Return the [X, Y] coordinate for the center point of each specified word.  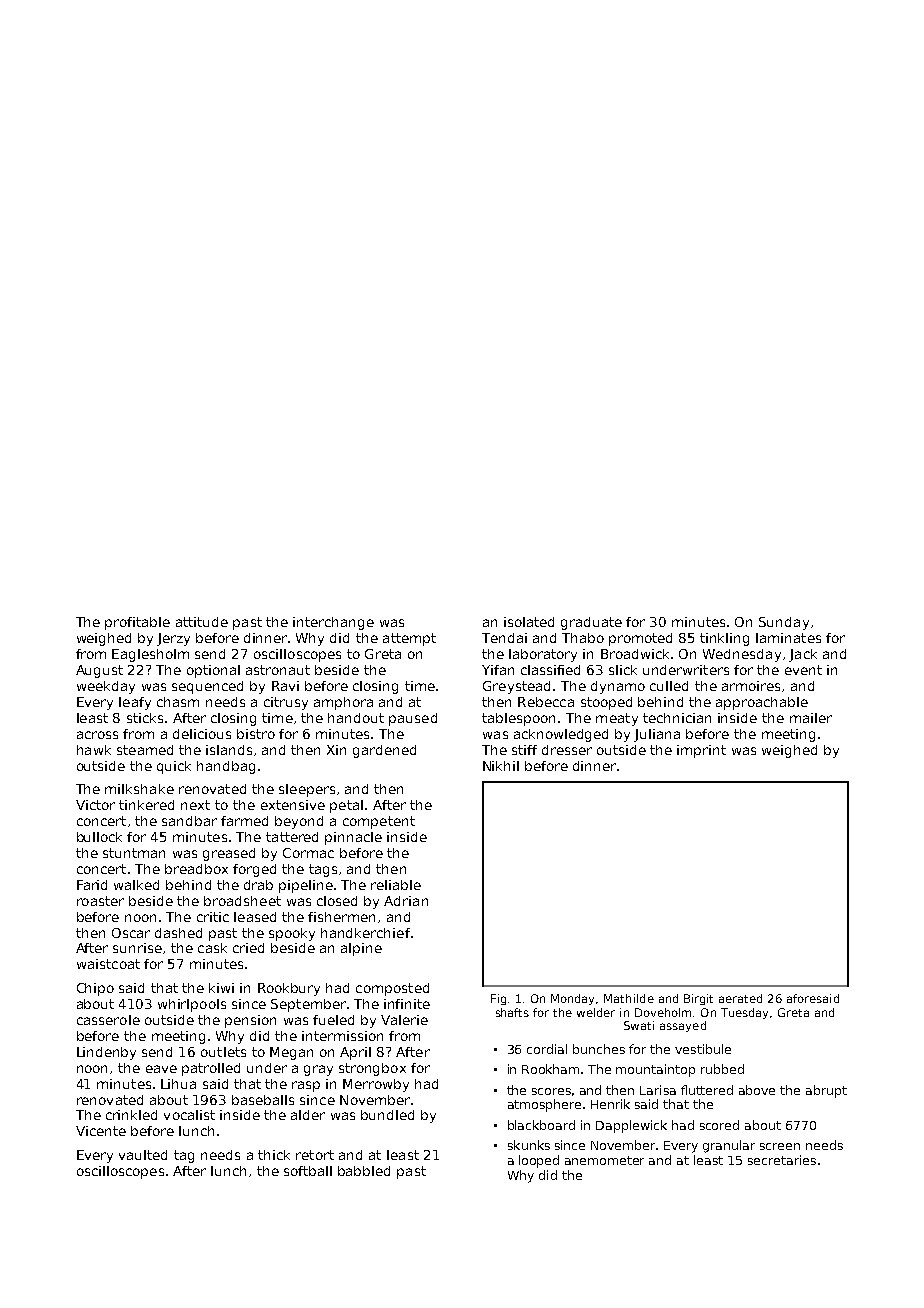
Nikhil [501, 766]
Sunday [784, 623]
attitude [202, 622]
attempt [409, 639]
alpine [361, 949]
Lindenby [106, 1053]
